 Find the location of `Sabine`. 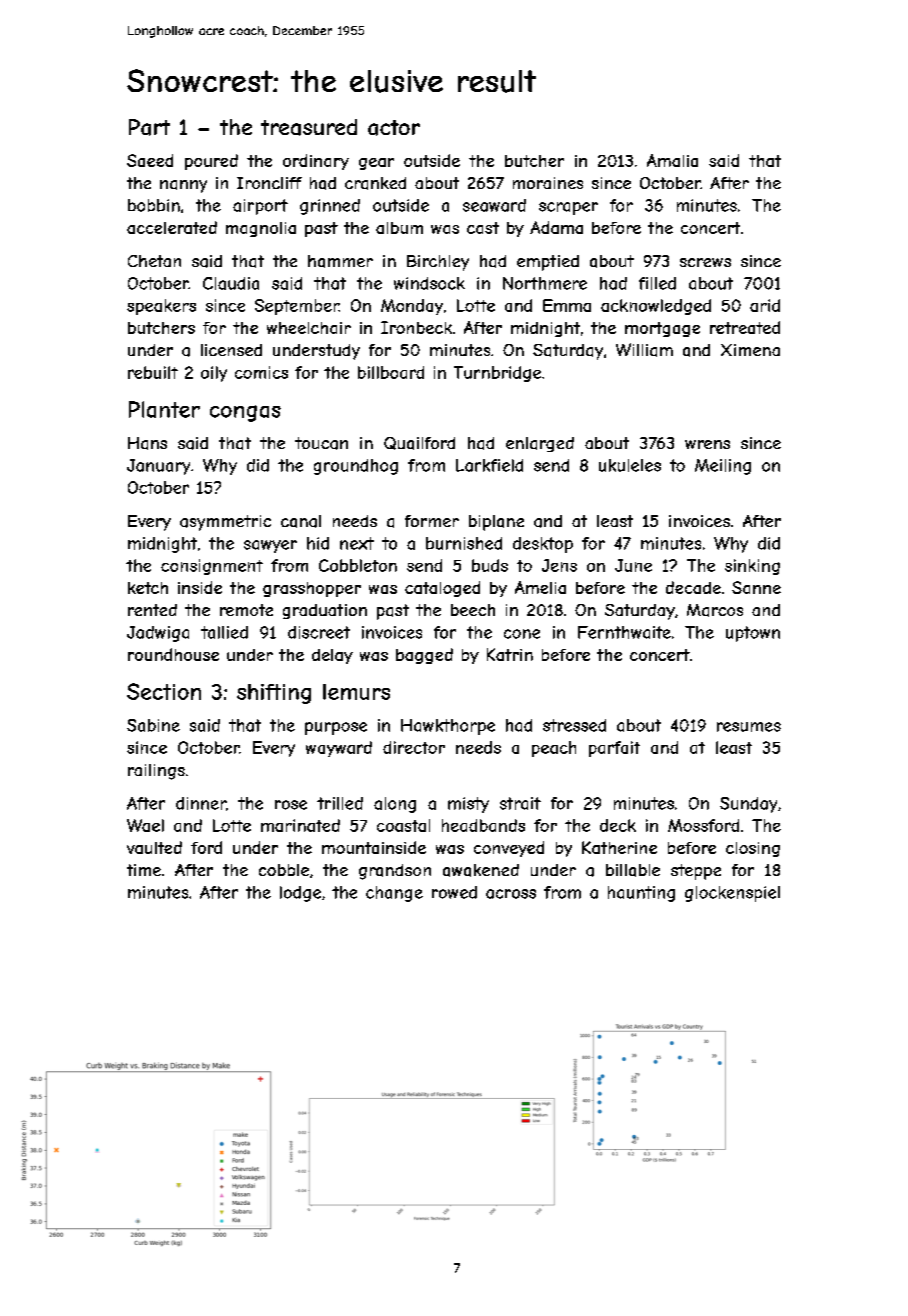

Sabine is located at coordinates (153, 725).
